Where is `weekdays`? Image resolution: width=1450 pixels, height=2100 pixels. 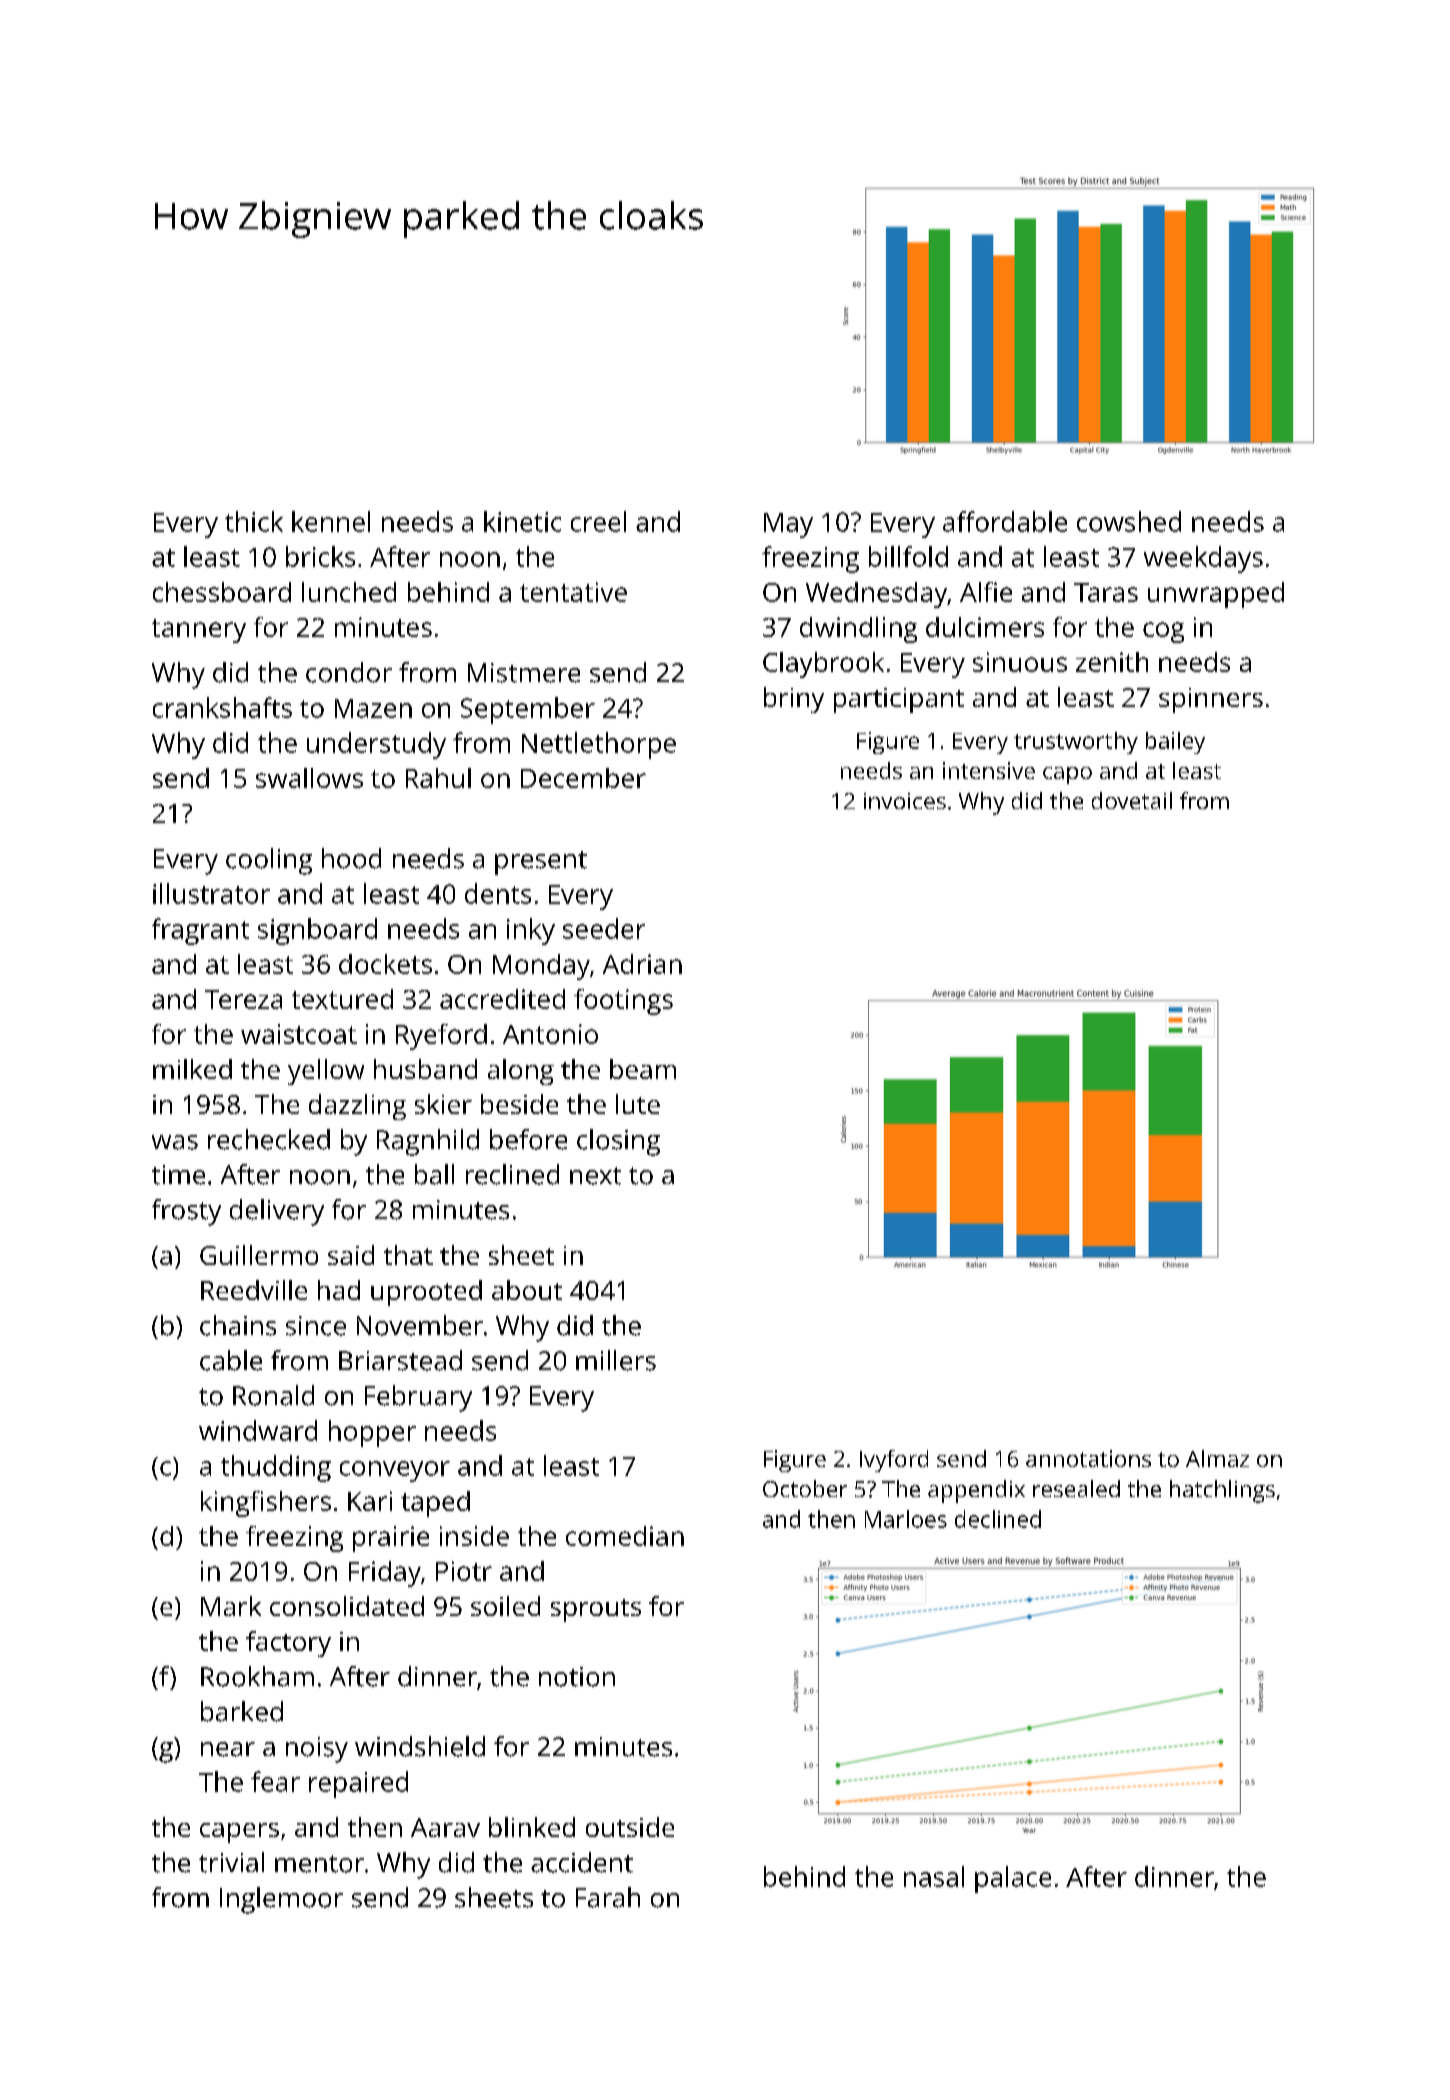 weekdays is located at coordinates (1203, 559).
